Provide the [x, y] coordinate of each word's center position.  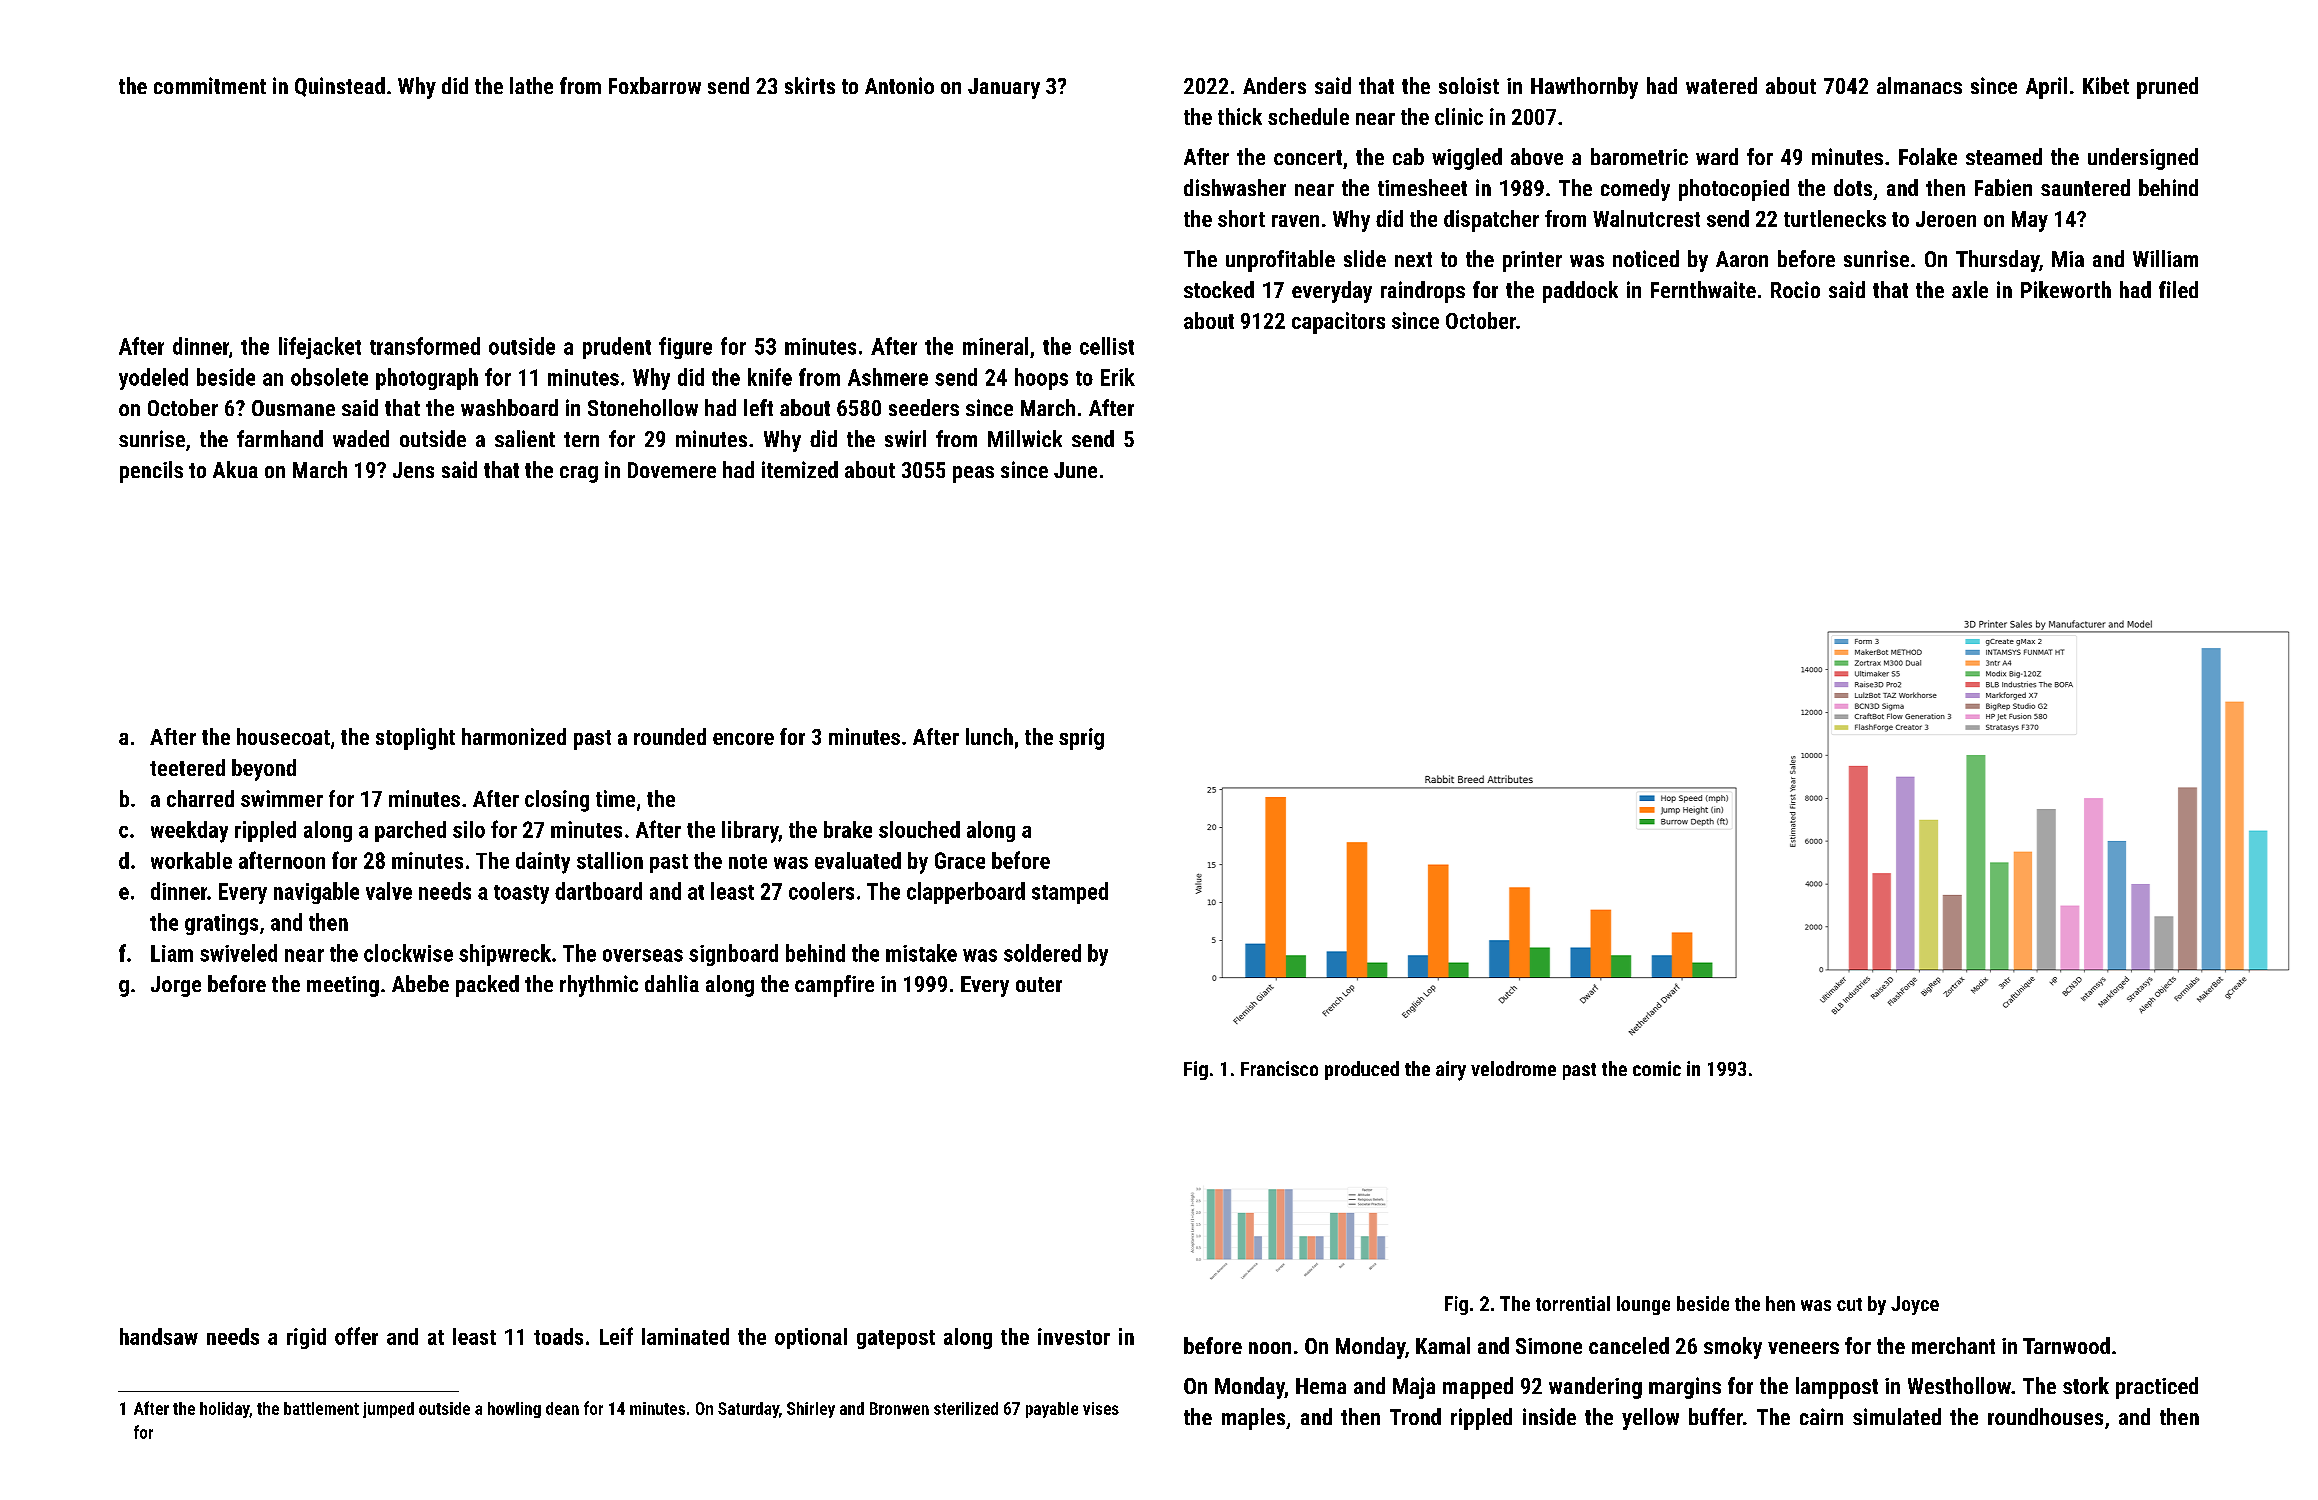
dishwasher [1235, 187]
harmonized [514, 736]
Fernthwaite [1703, 289]
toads [558, 1336]
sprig [1081, 739]
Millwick [1025, 438]
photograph [427, 379]
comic [1657, 1068]
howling [514, 1410]
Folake [1928, 156]
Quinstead [340, 87]
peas [973, 474]
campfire [834, 986]
